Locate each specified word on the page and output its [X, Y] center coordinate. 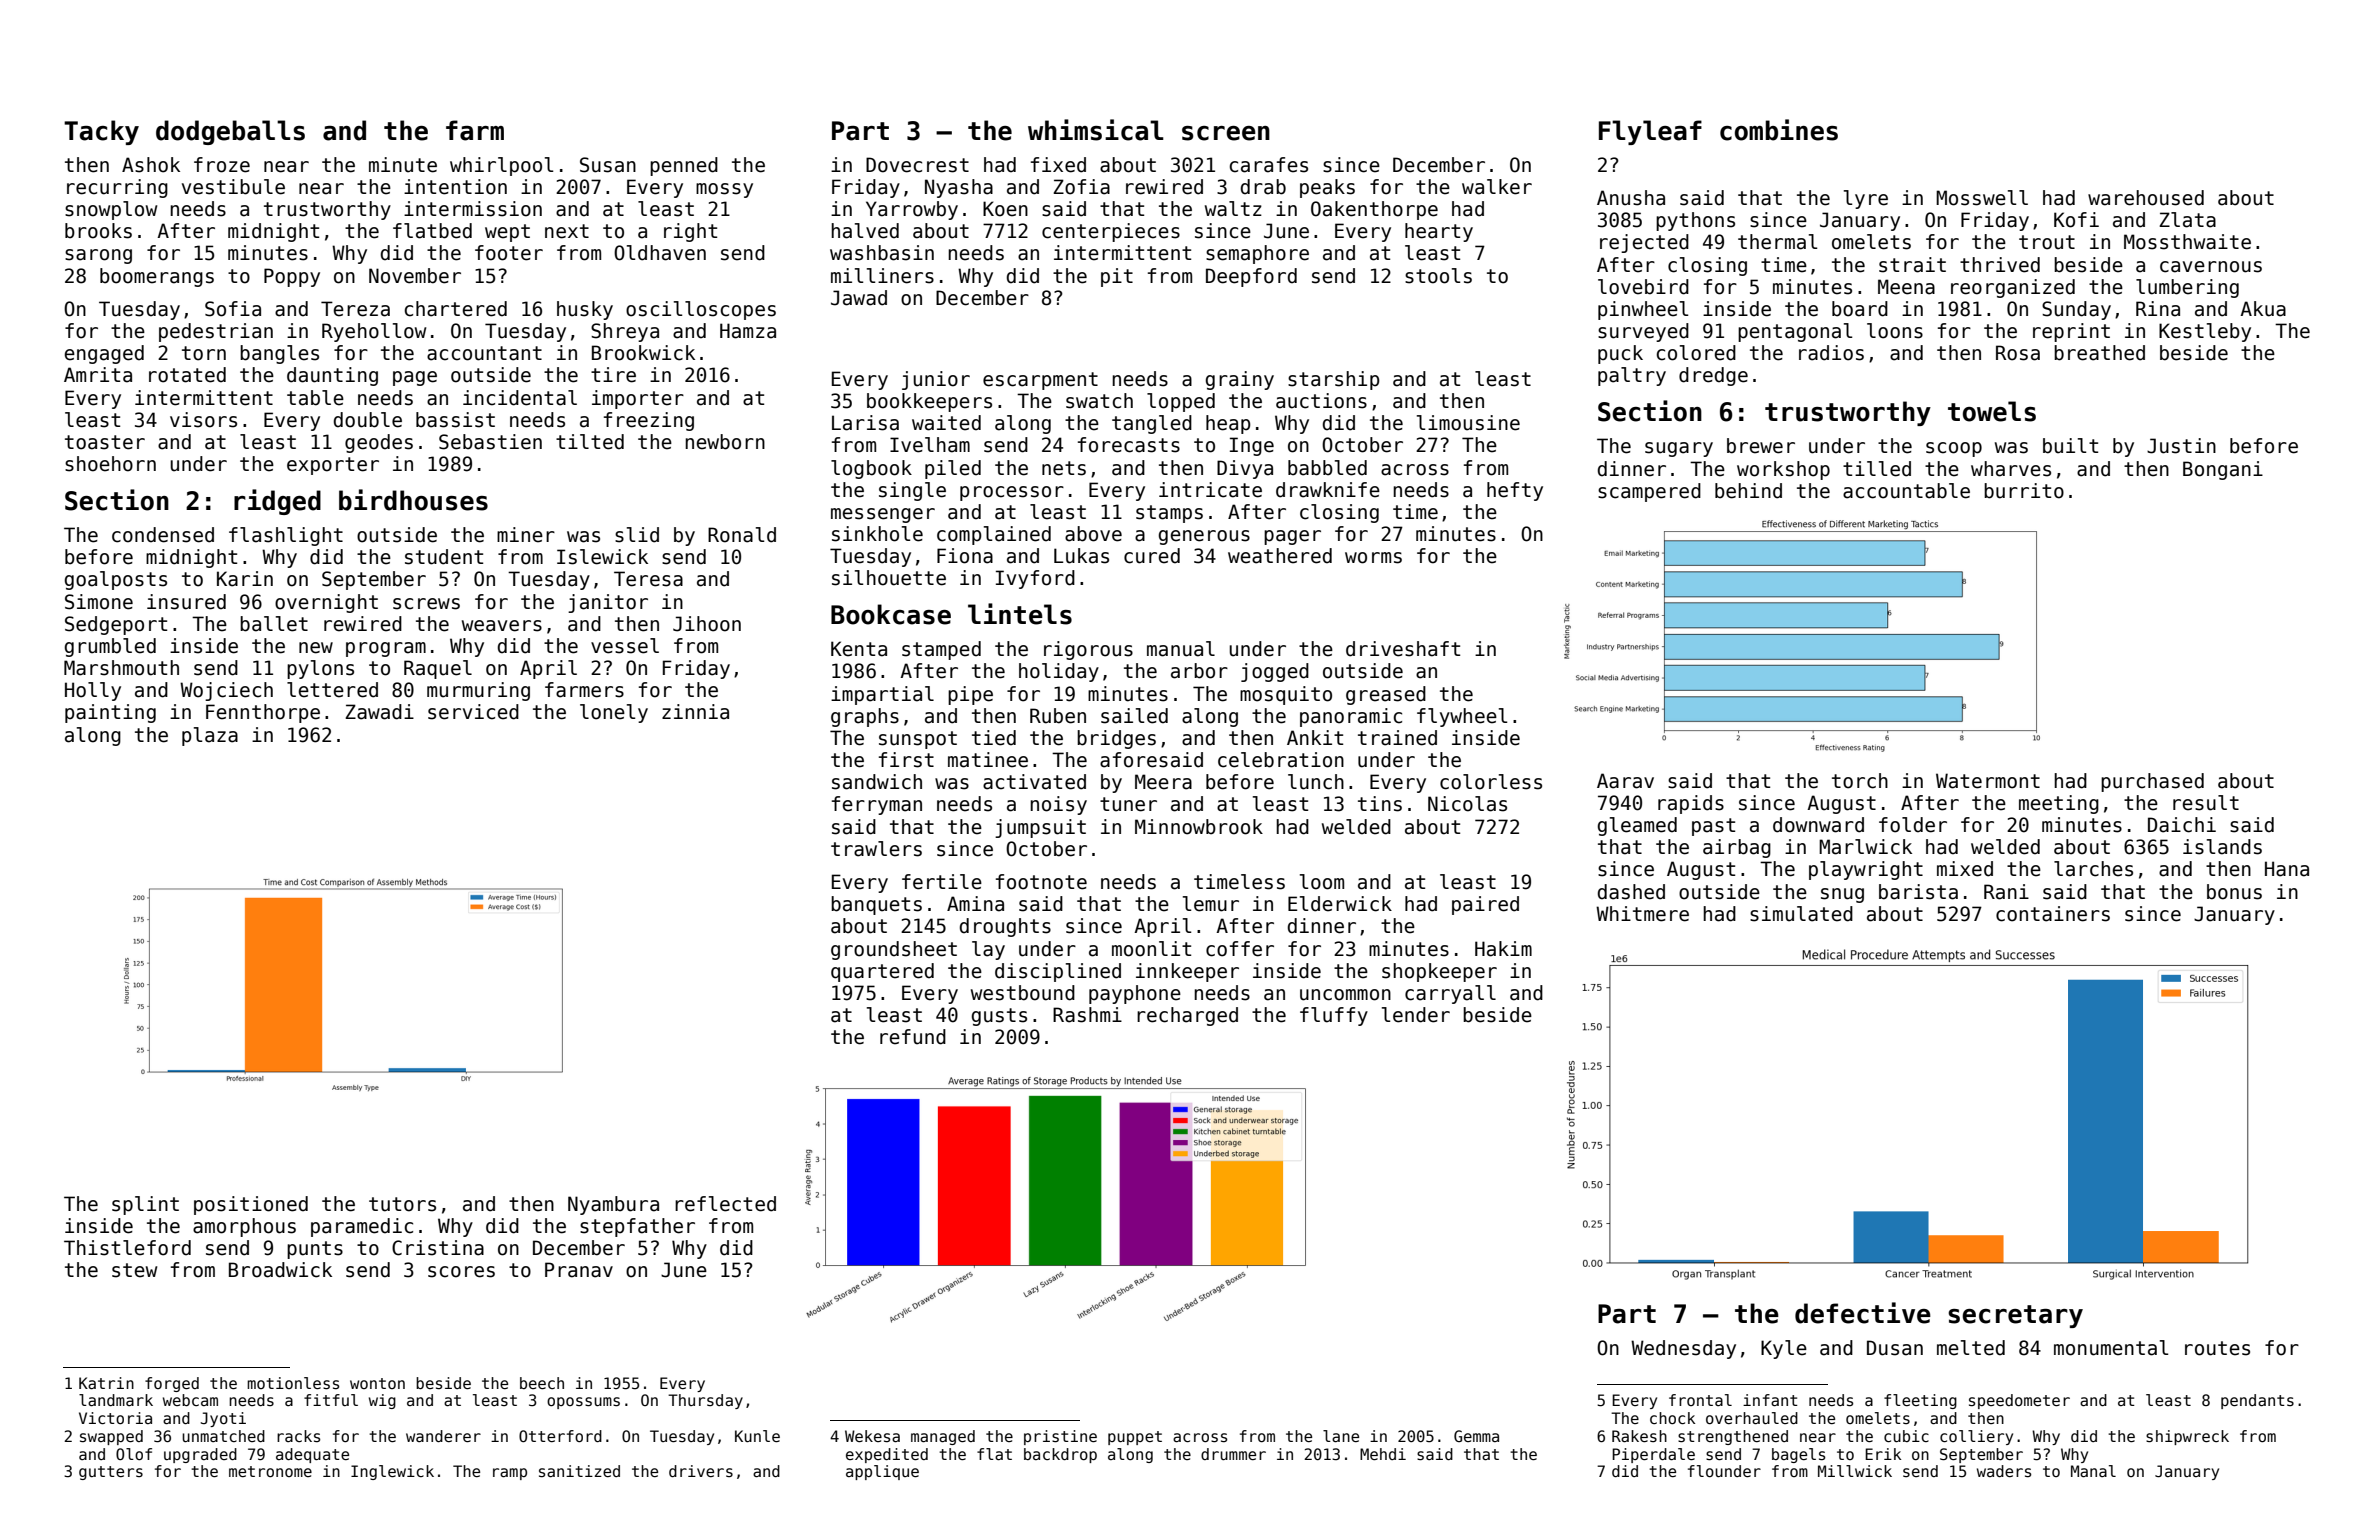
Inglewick [392, 1472]
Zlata [2187, 220]
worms [1373, 558]
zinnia [695, 712]
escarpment [1040, 381]
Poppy [292, 277]
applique [882, 1472]
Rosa [2018, 353]
